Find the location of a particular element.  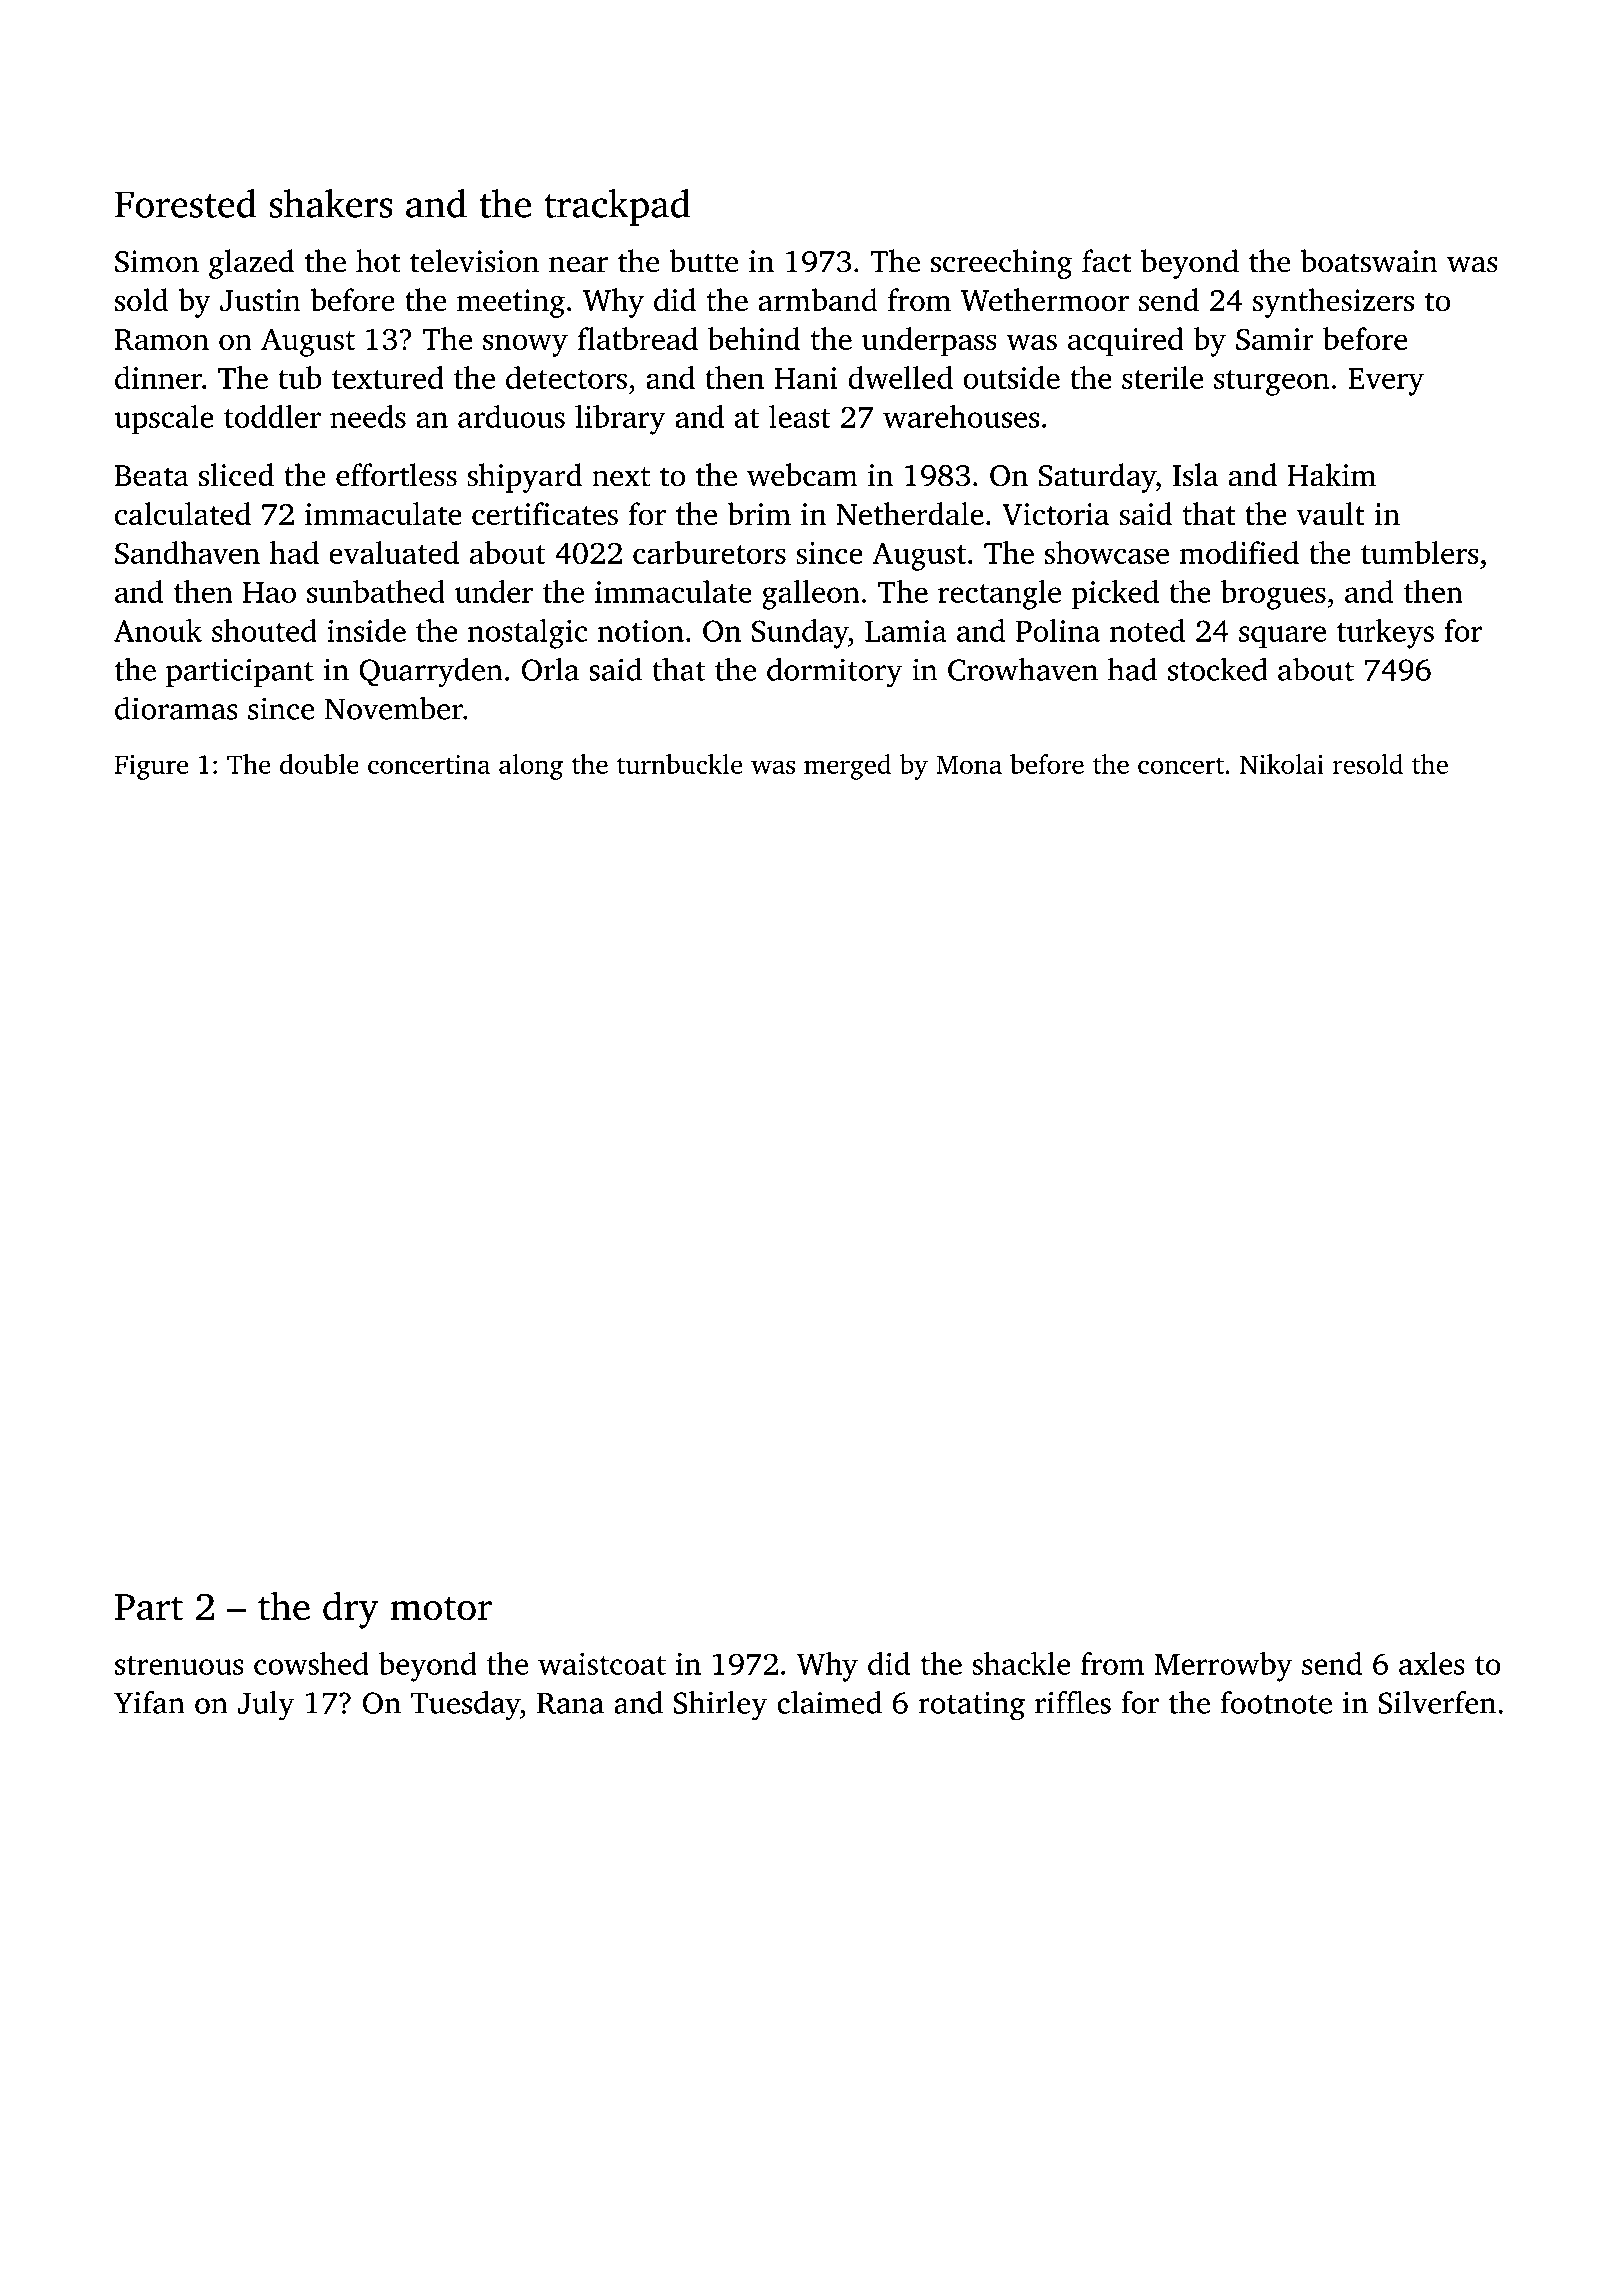

Mona is located at coordinates (969, 765).
